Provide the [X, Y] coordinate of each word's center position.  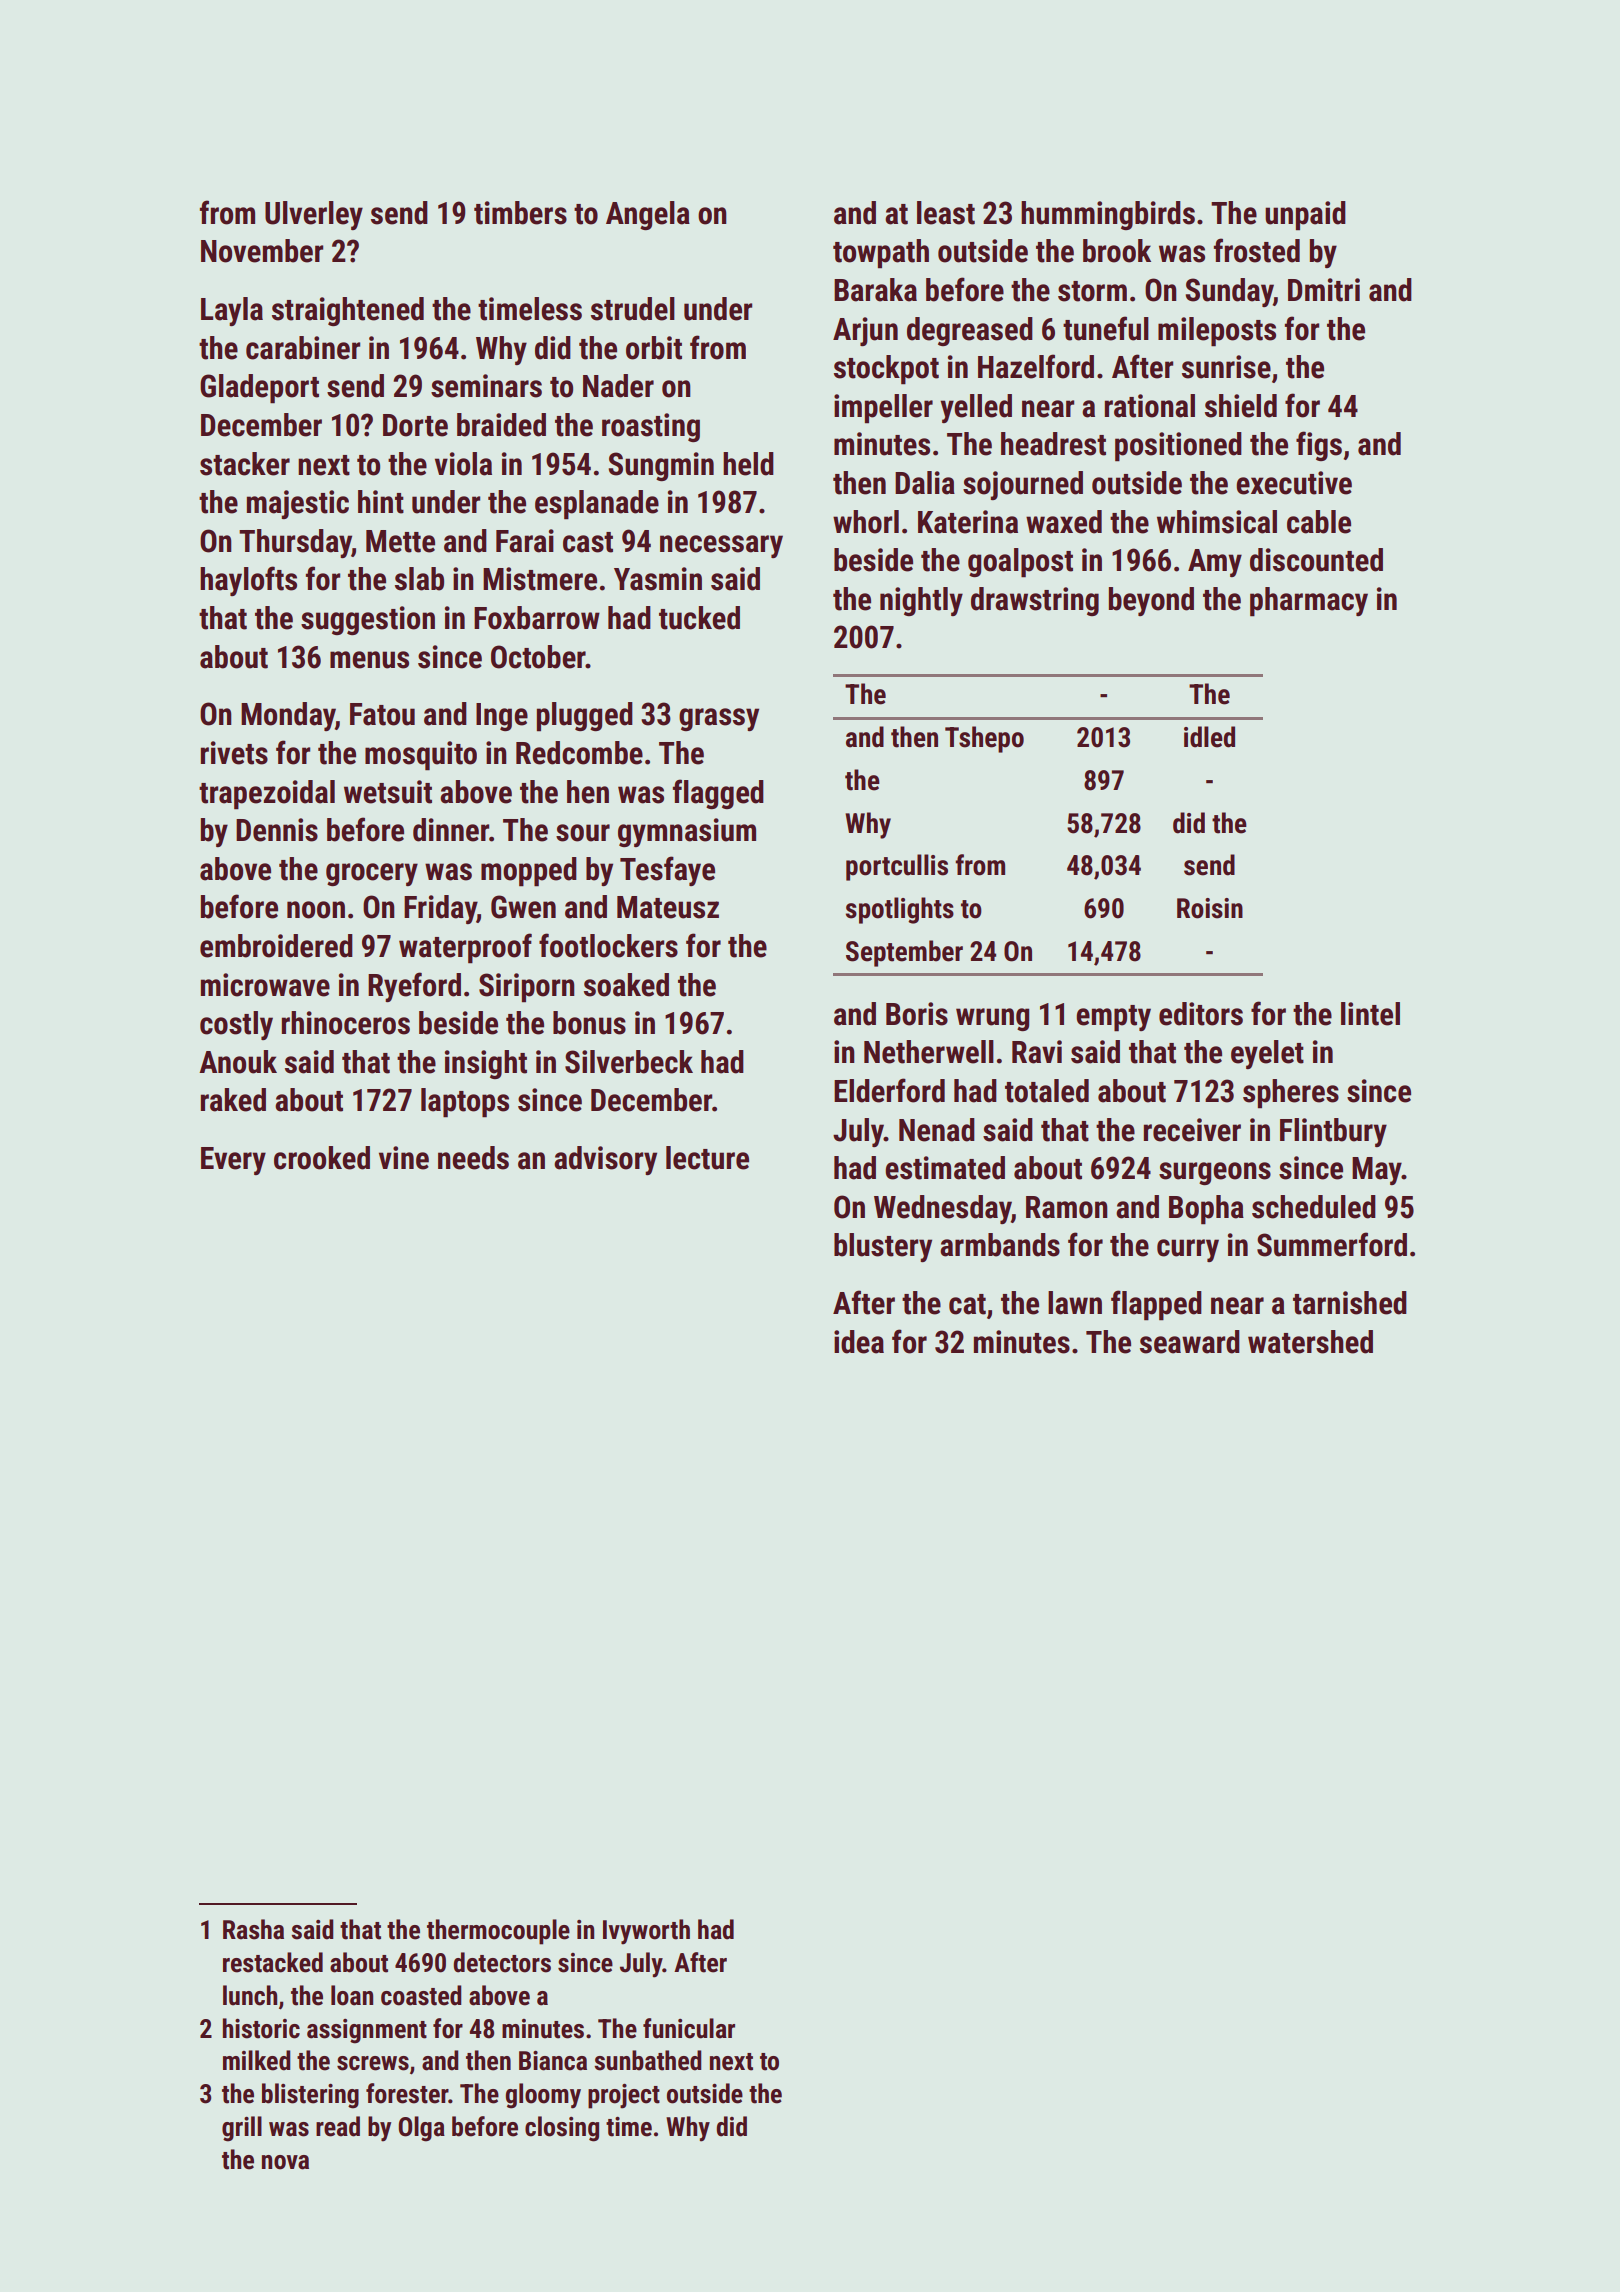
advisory [605, 1160]
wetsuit [388, 792]
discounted [1316, 560]
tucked [699, 618]
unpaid [1305, 216]
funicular [689, 2028]
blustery [883, 1247]
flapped [1156, 1305]
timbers [520, 213]
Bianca [553, 2061]
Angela [648, 215]
